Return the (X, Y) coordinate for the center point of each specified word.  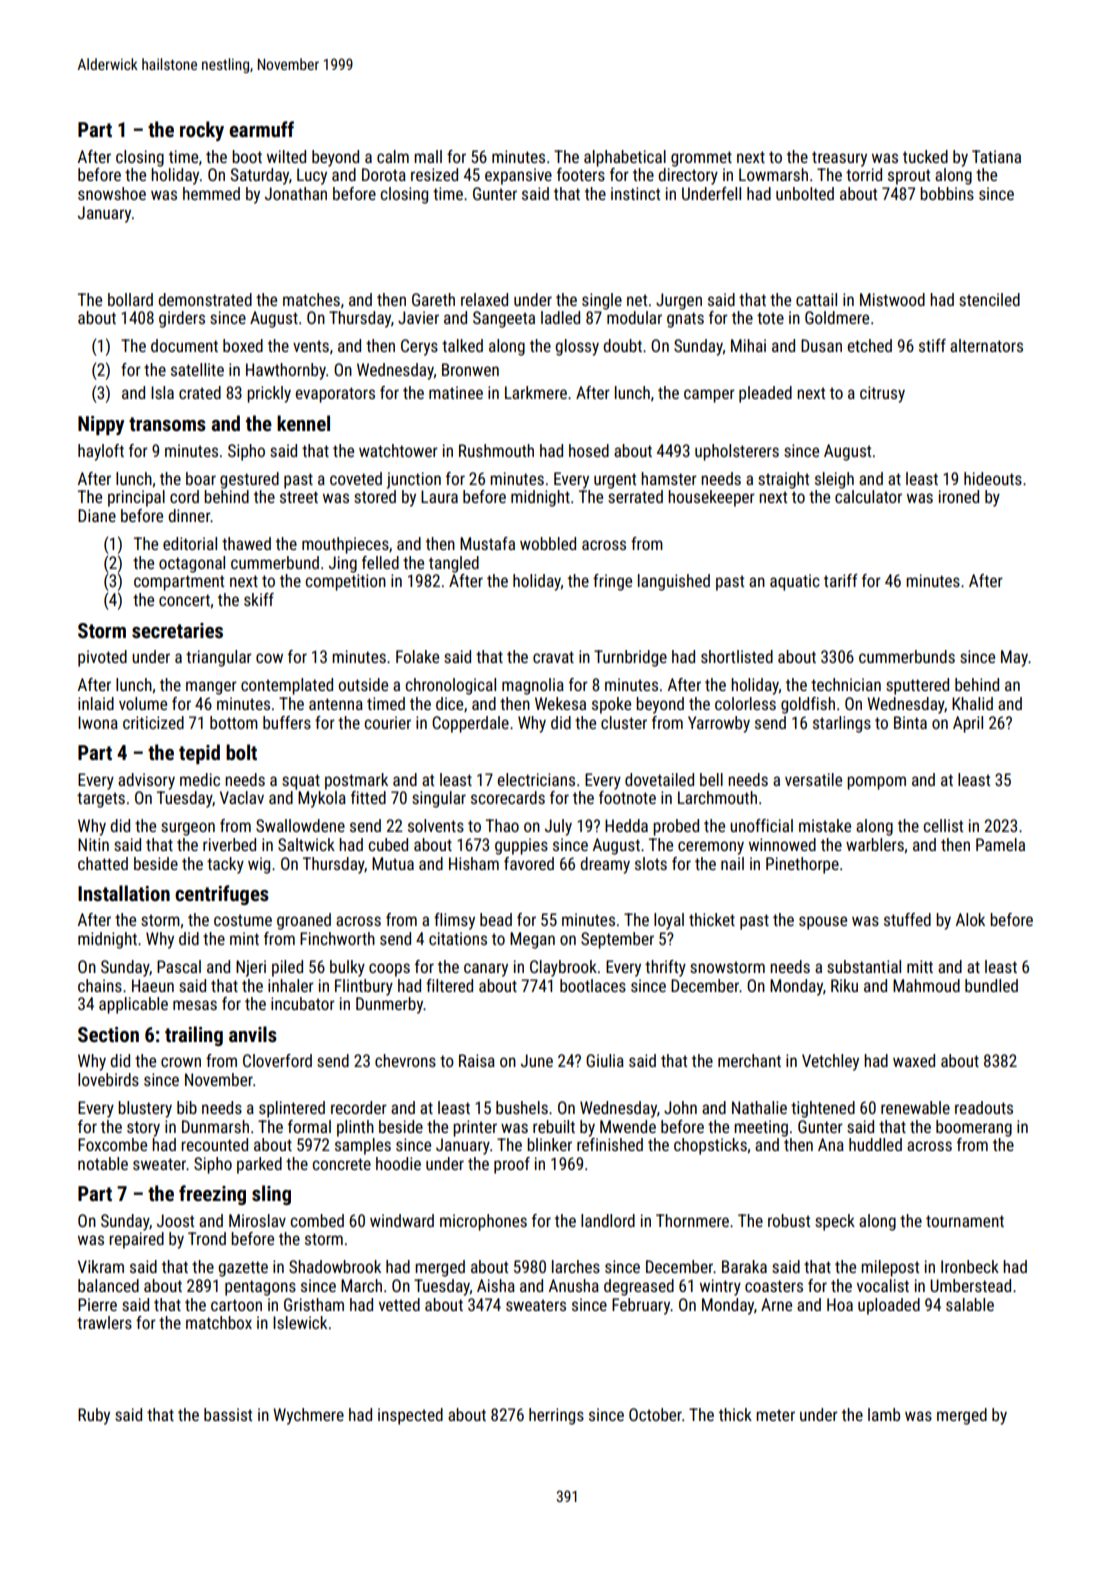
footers (581, 174)
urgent (615, 481)
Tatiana (996, 156)
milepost (890, 1268)
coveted (356, 478)
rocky (202, 131)
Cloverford (277, 1060)
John (680, 1107)
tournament (965, 1221)
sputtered (917, 686)
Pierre (97, 1304)
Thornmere (692, 1220)
